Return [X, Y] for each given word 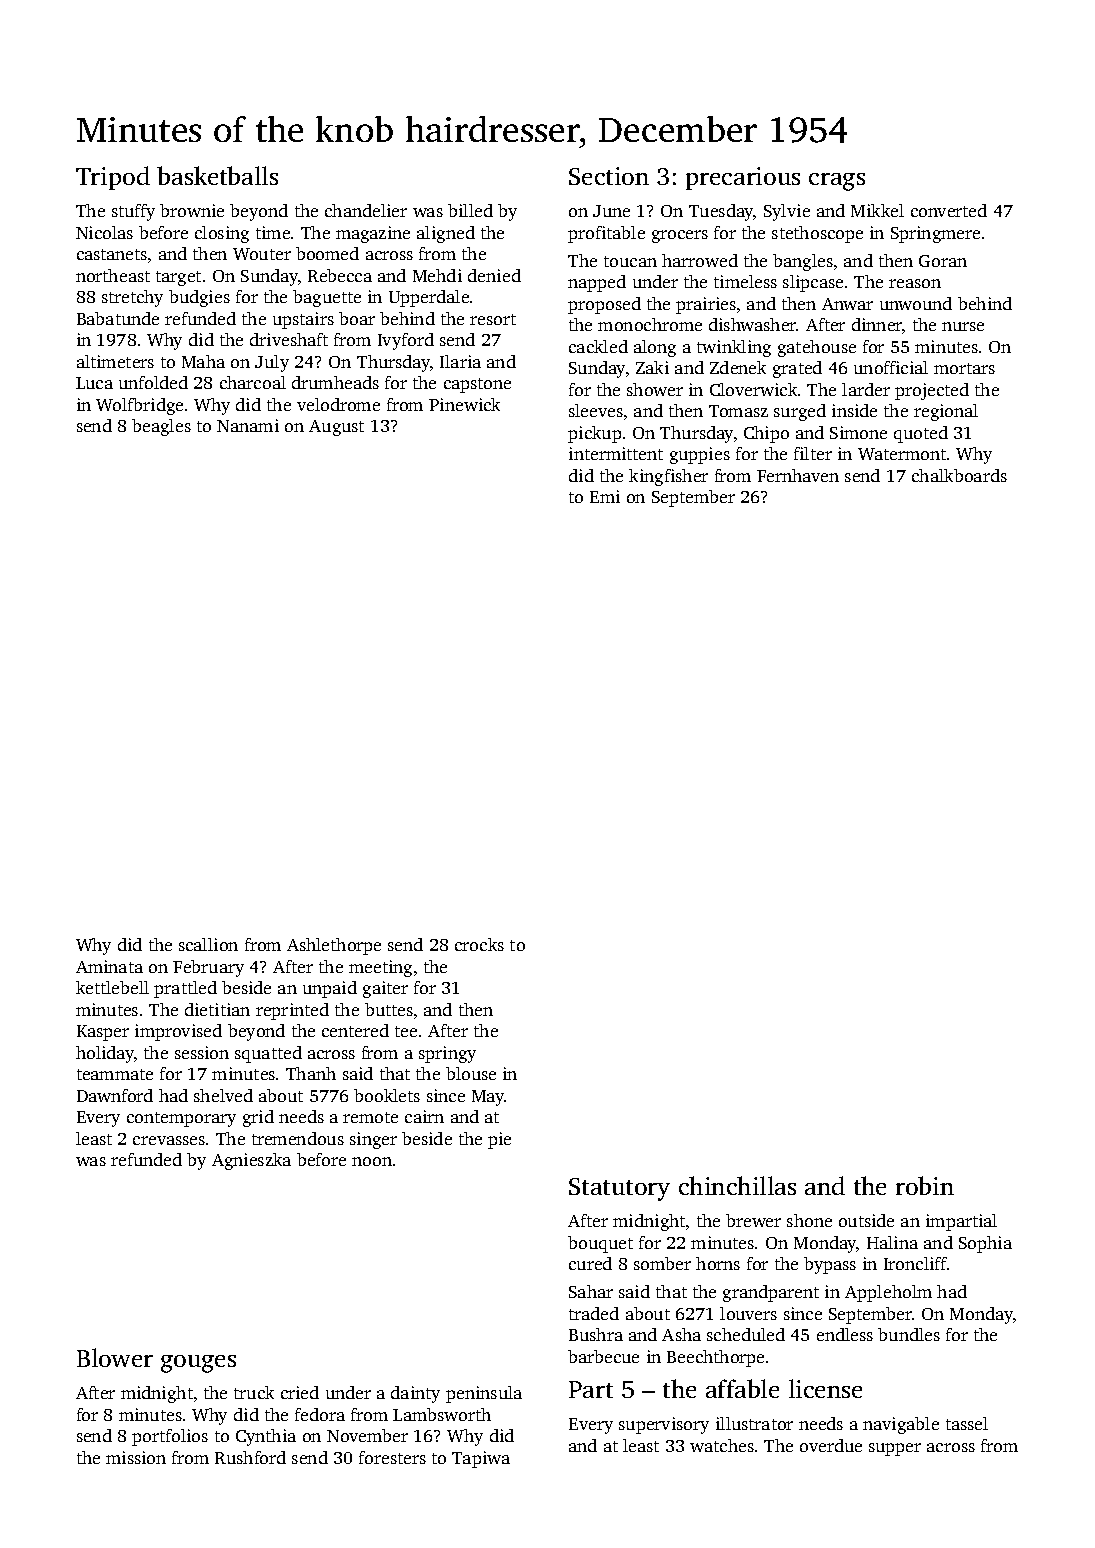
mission [136, 1457]
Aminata [109, 966]
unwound [916, 303]
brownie [192, 210]
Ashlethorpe [334, 946]
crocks [479, 944]
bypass [830, 1265]
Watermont [902, 454]
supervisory [664, 1425]
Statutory [619, 1189]
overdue [831, 1445]
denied [494, 275]
